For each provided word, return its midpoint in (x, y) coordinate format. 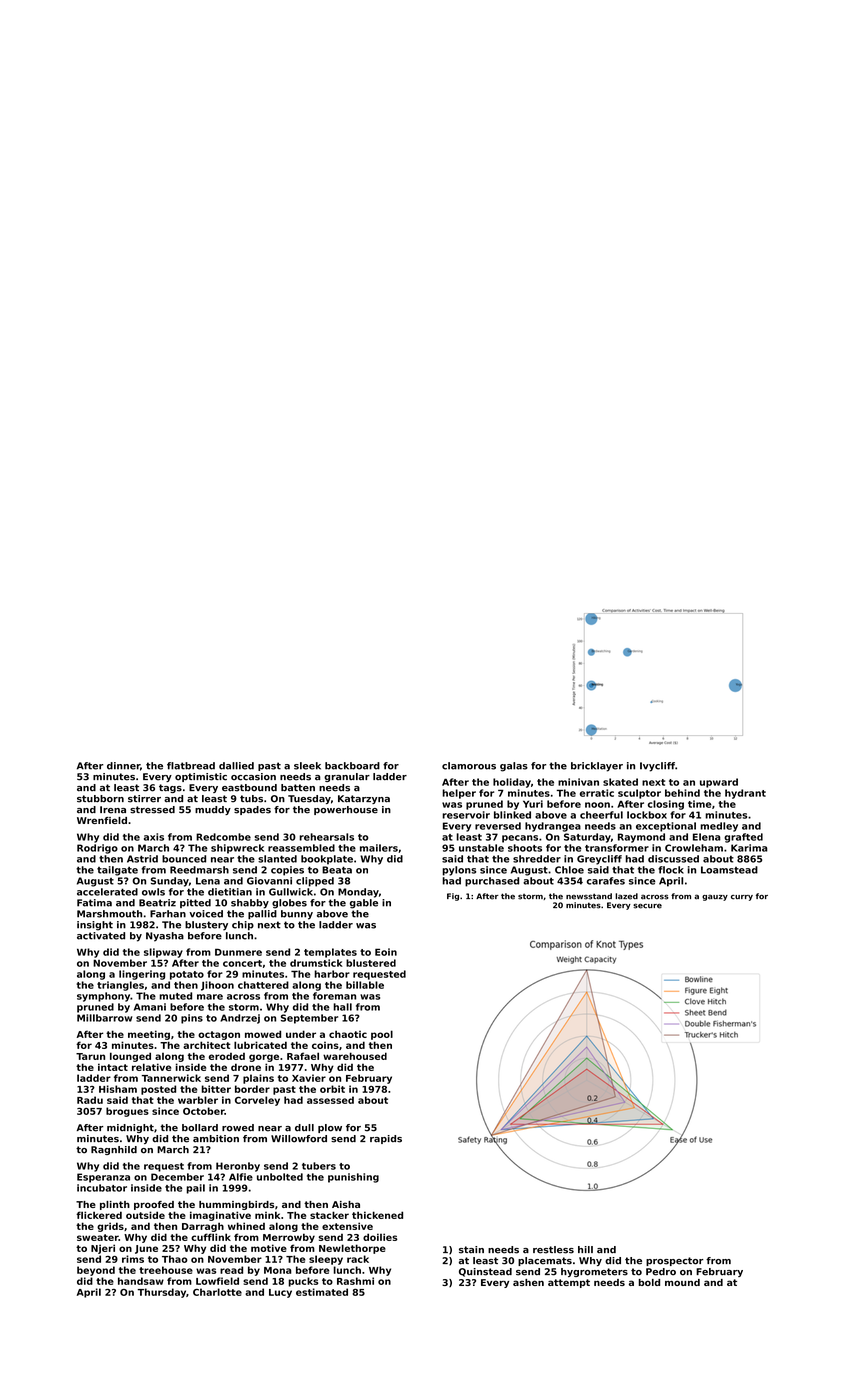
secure (647, 906)
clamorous (469, 766)
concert (242, 963)
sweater (98, 1237)
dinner (123, 766)
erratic (597, 793)
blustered (371, 963)
